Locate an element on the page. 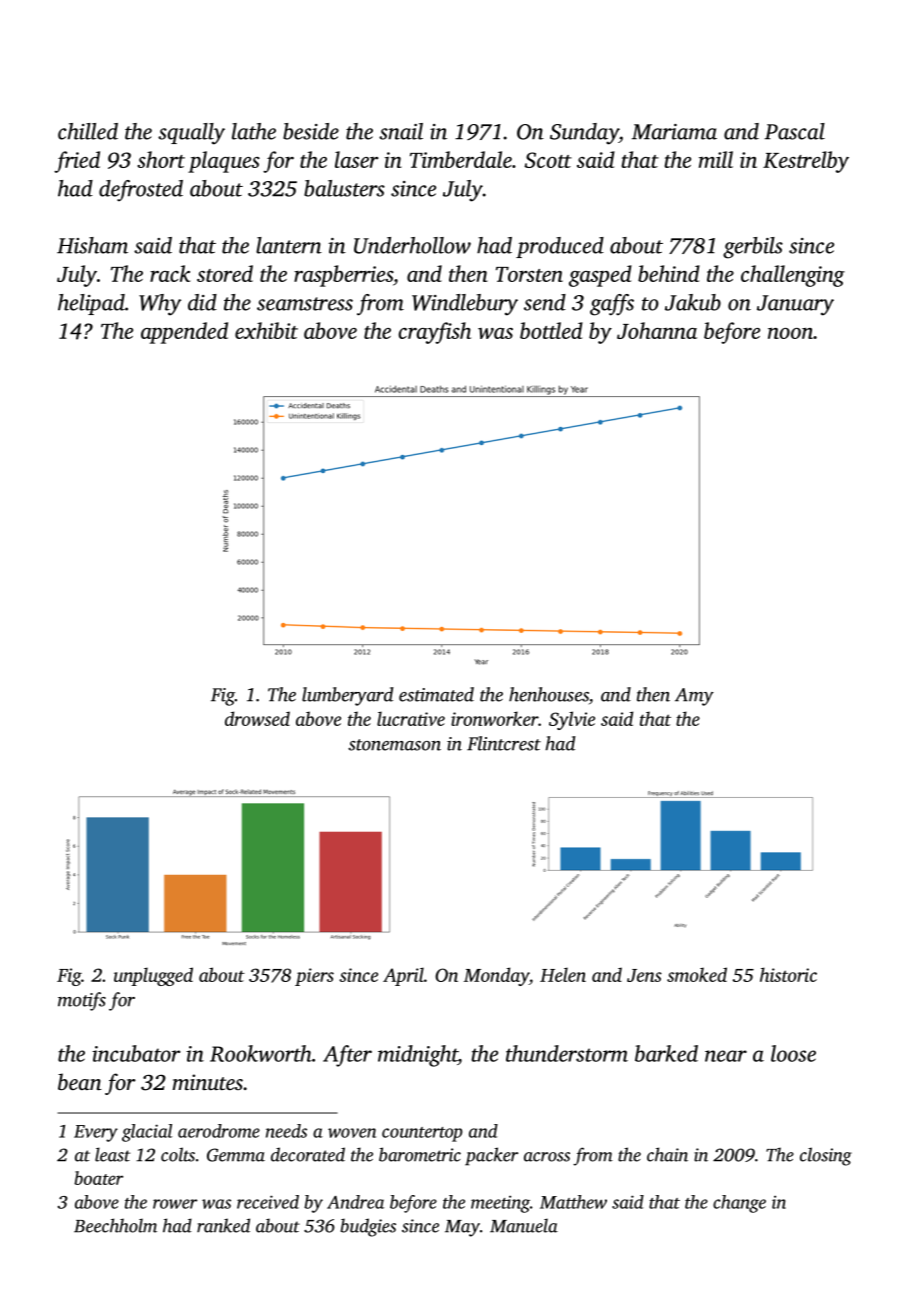 The height and width of the image is (1314, 924). noon is located at coordinates (790, 333).
